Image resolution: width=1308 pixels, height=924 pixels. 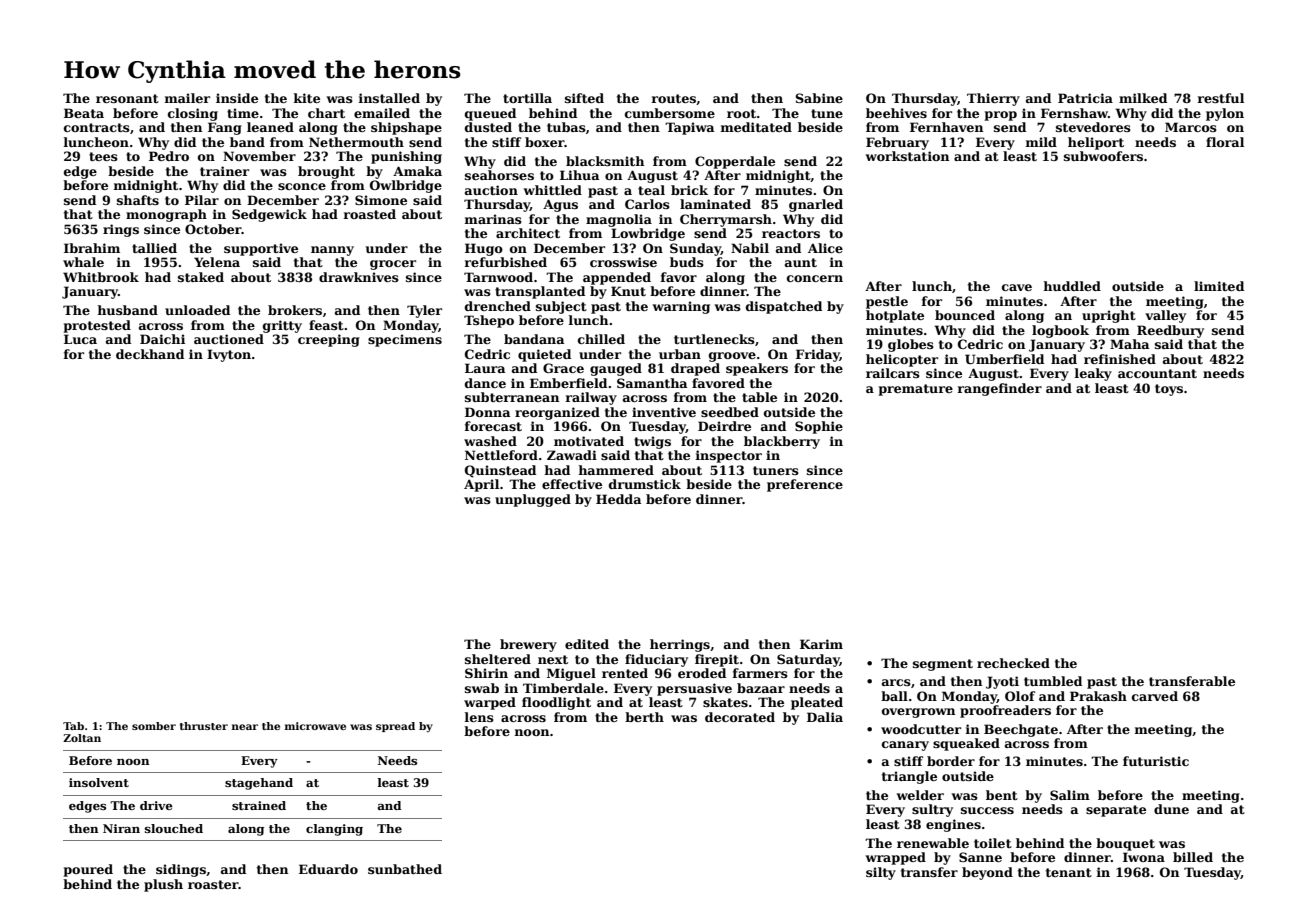 What do you see at coordinates (127, 98) in the screenshot?
I see `resonant` at bounding box center [127, 98].
